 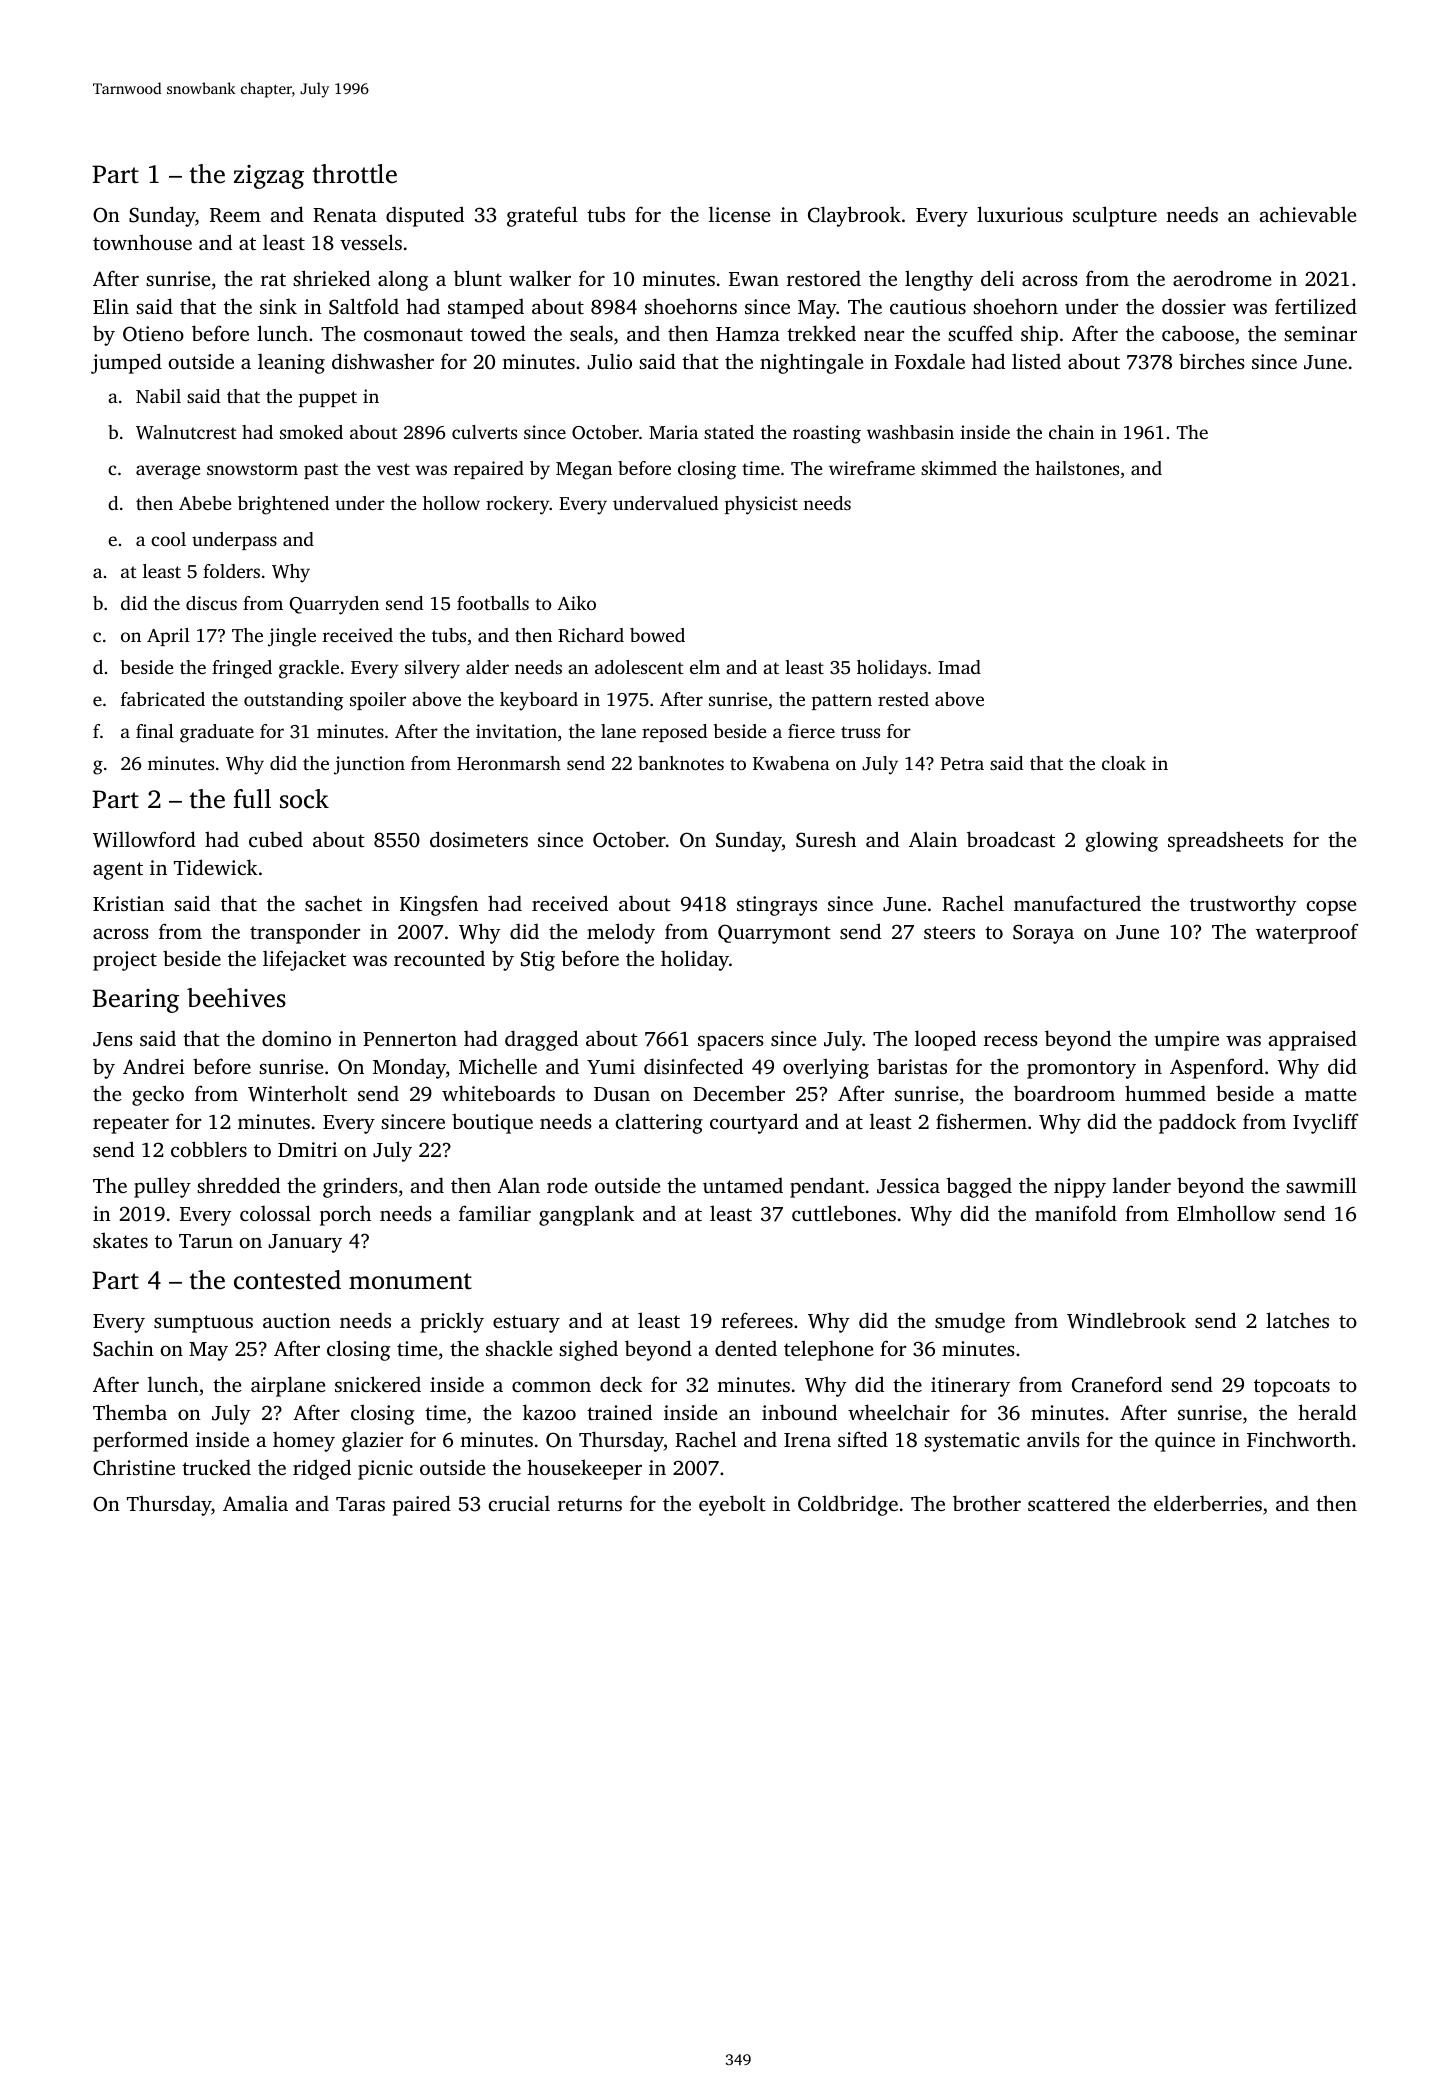 I want to click on crucial, so click(x=519, y=1503).
